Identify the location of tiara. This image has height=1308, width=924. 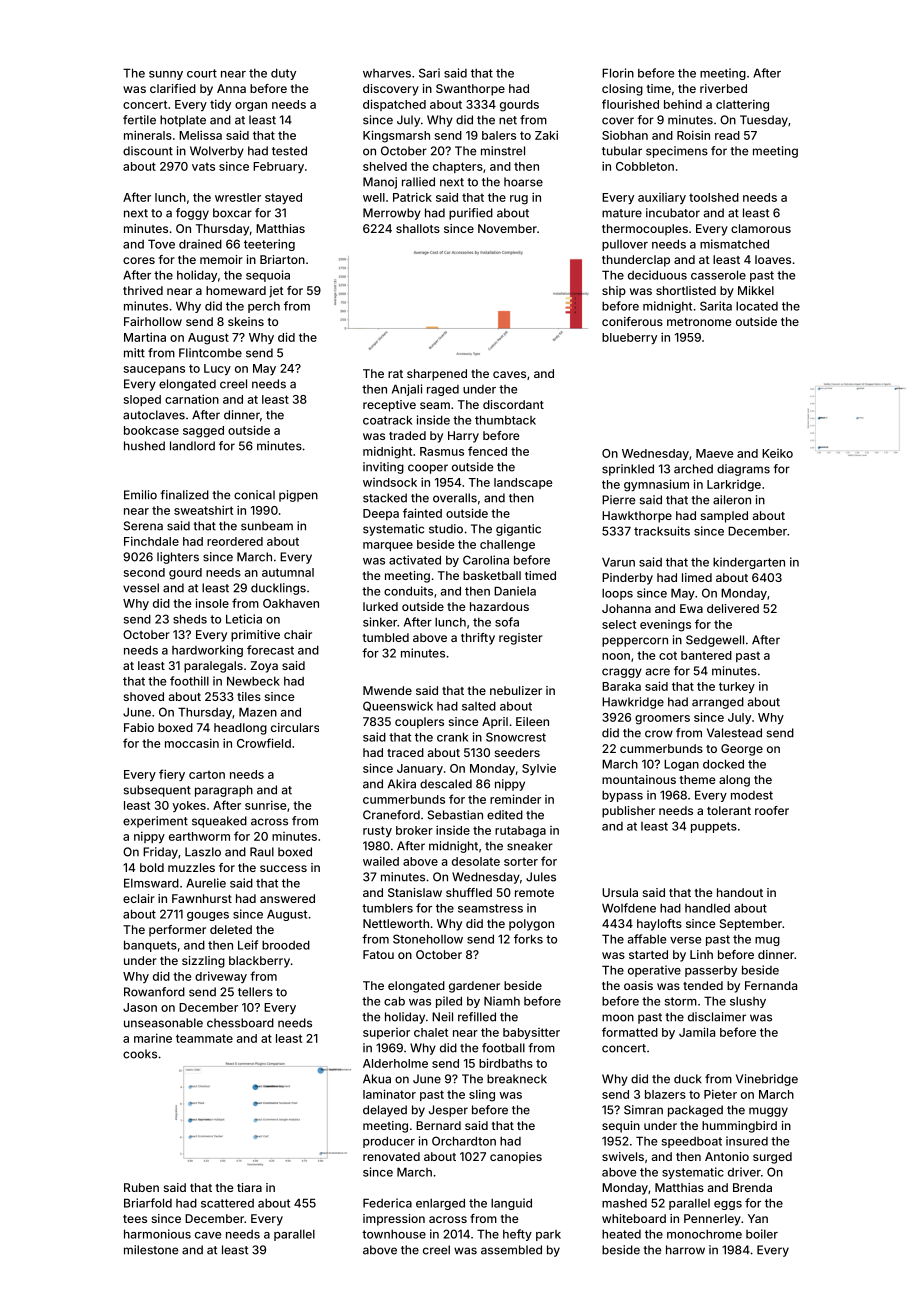
(249, 1187).
